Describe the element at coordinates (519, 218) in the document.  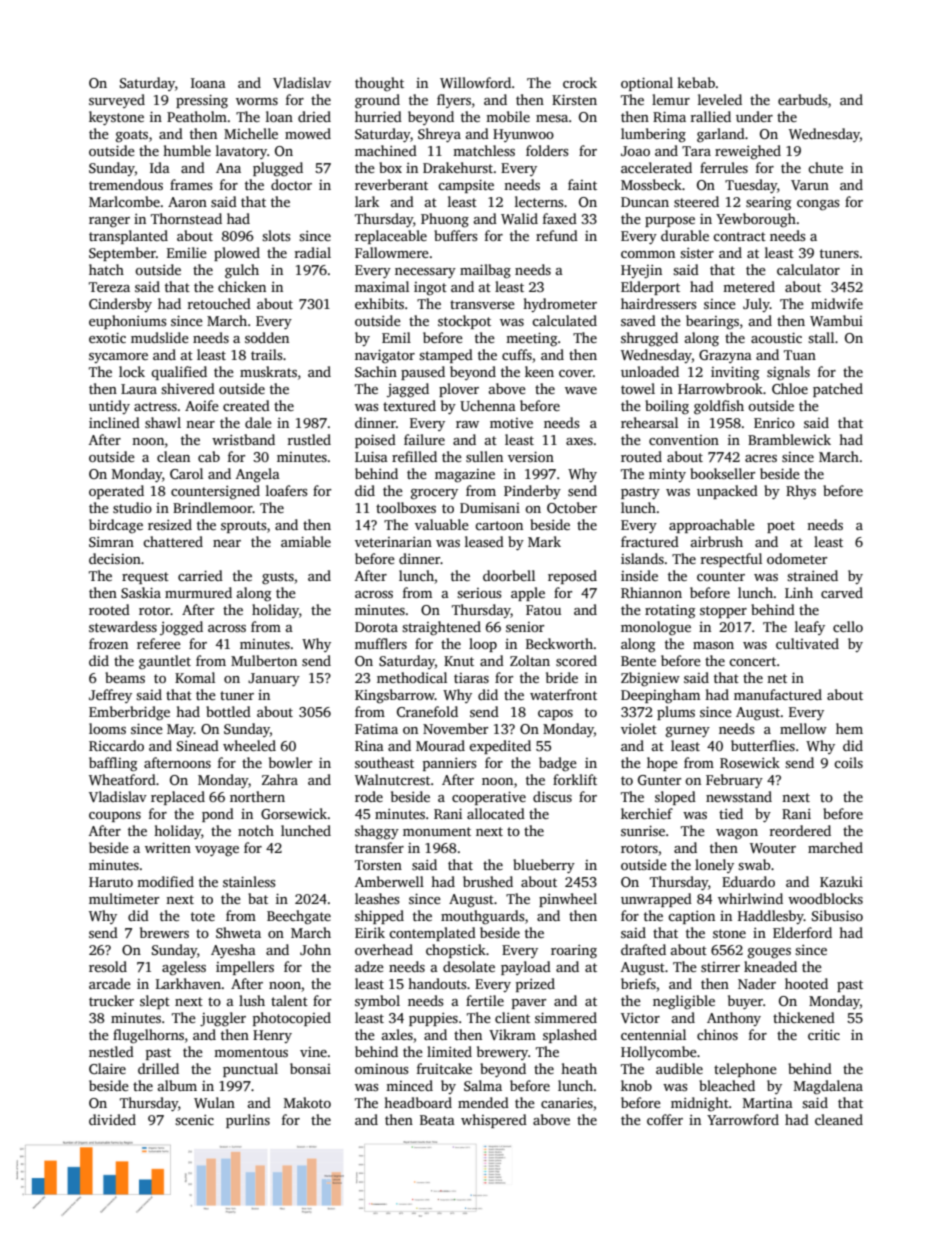
I see `Walid` at that location.
